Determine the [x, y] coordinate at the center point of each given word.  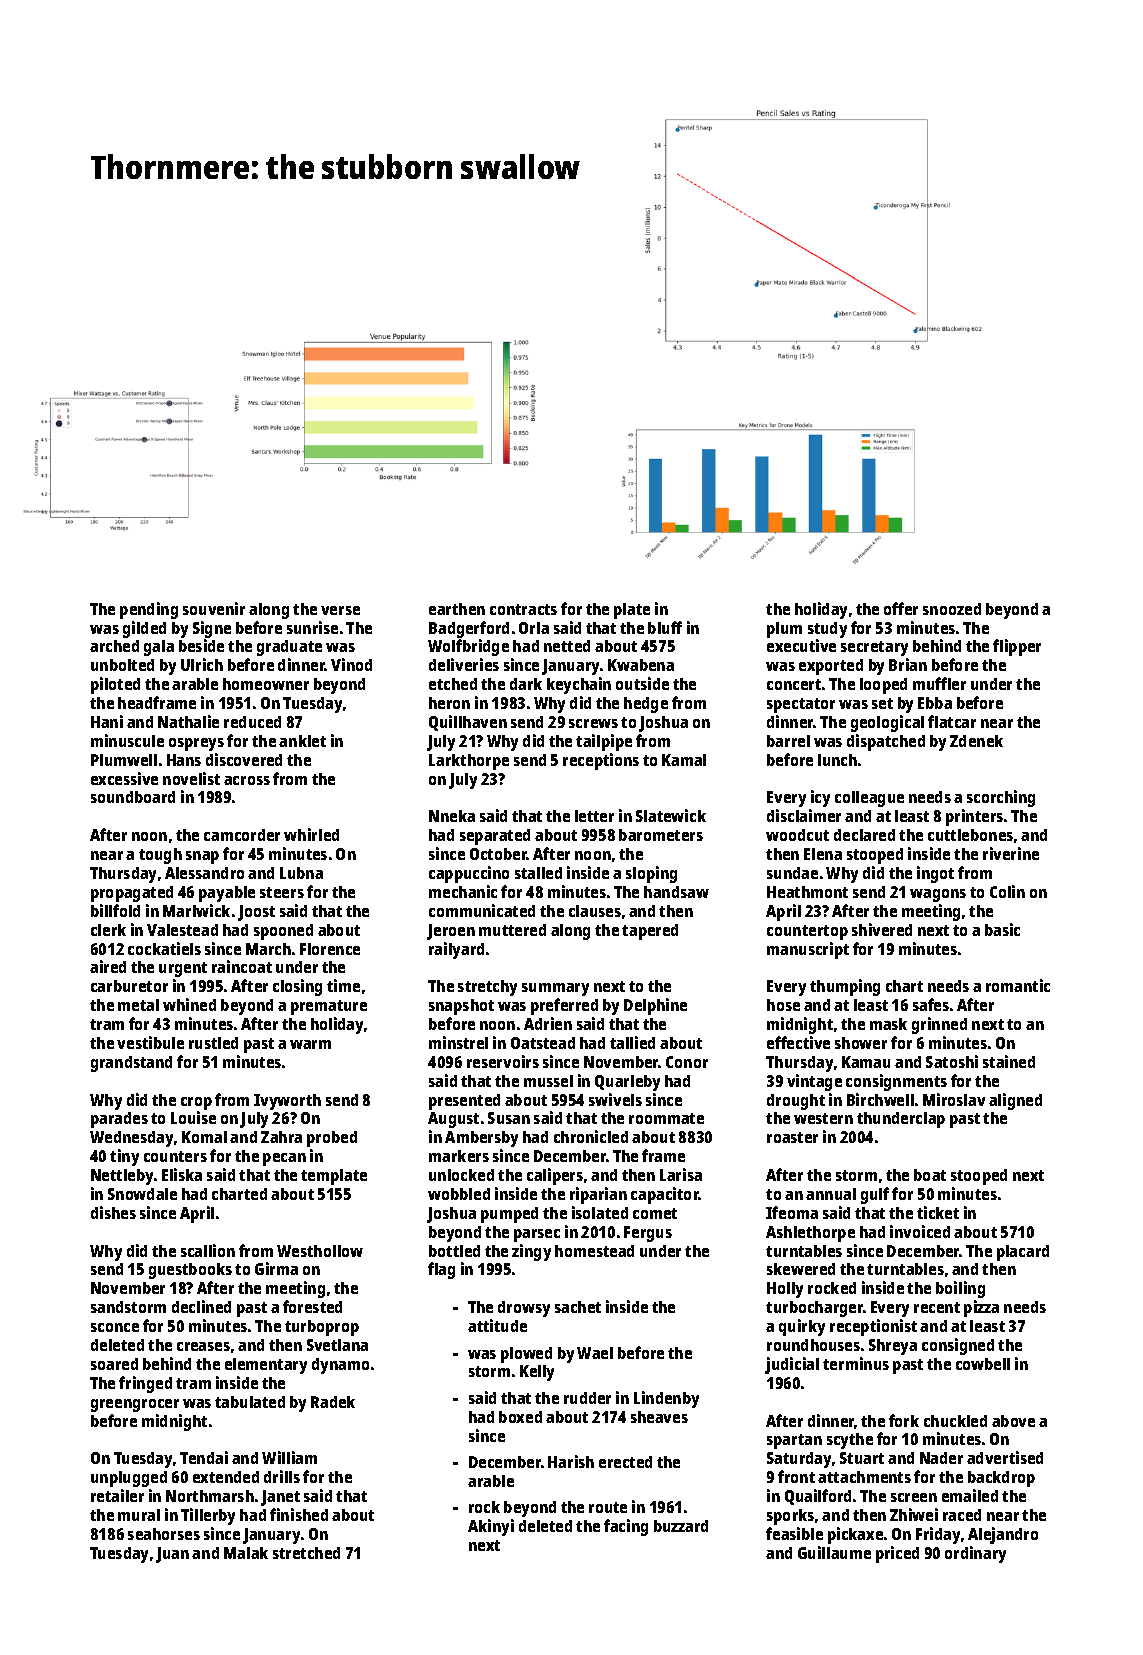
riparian [598, 1195]
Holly [785, 1290]
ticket [938, 1212]
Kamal [684, 760]
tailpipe [604, 742]
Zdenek [976, 741]
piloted [115, 685]
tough [160, 856]
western [823, 1118]
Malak [246, 1553]
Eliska [182, 1174]
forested [312, 1306]
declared [864, 835]
